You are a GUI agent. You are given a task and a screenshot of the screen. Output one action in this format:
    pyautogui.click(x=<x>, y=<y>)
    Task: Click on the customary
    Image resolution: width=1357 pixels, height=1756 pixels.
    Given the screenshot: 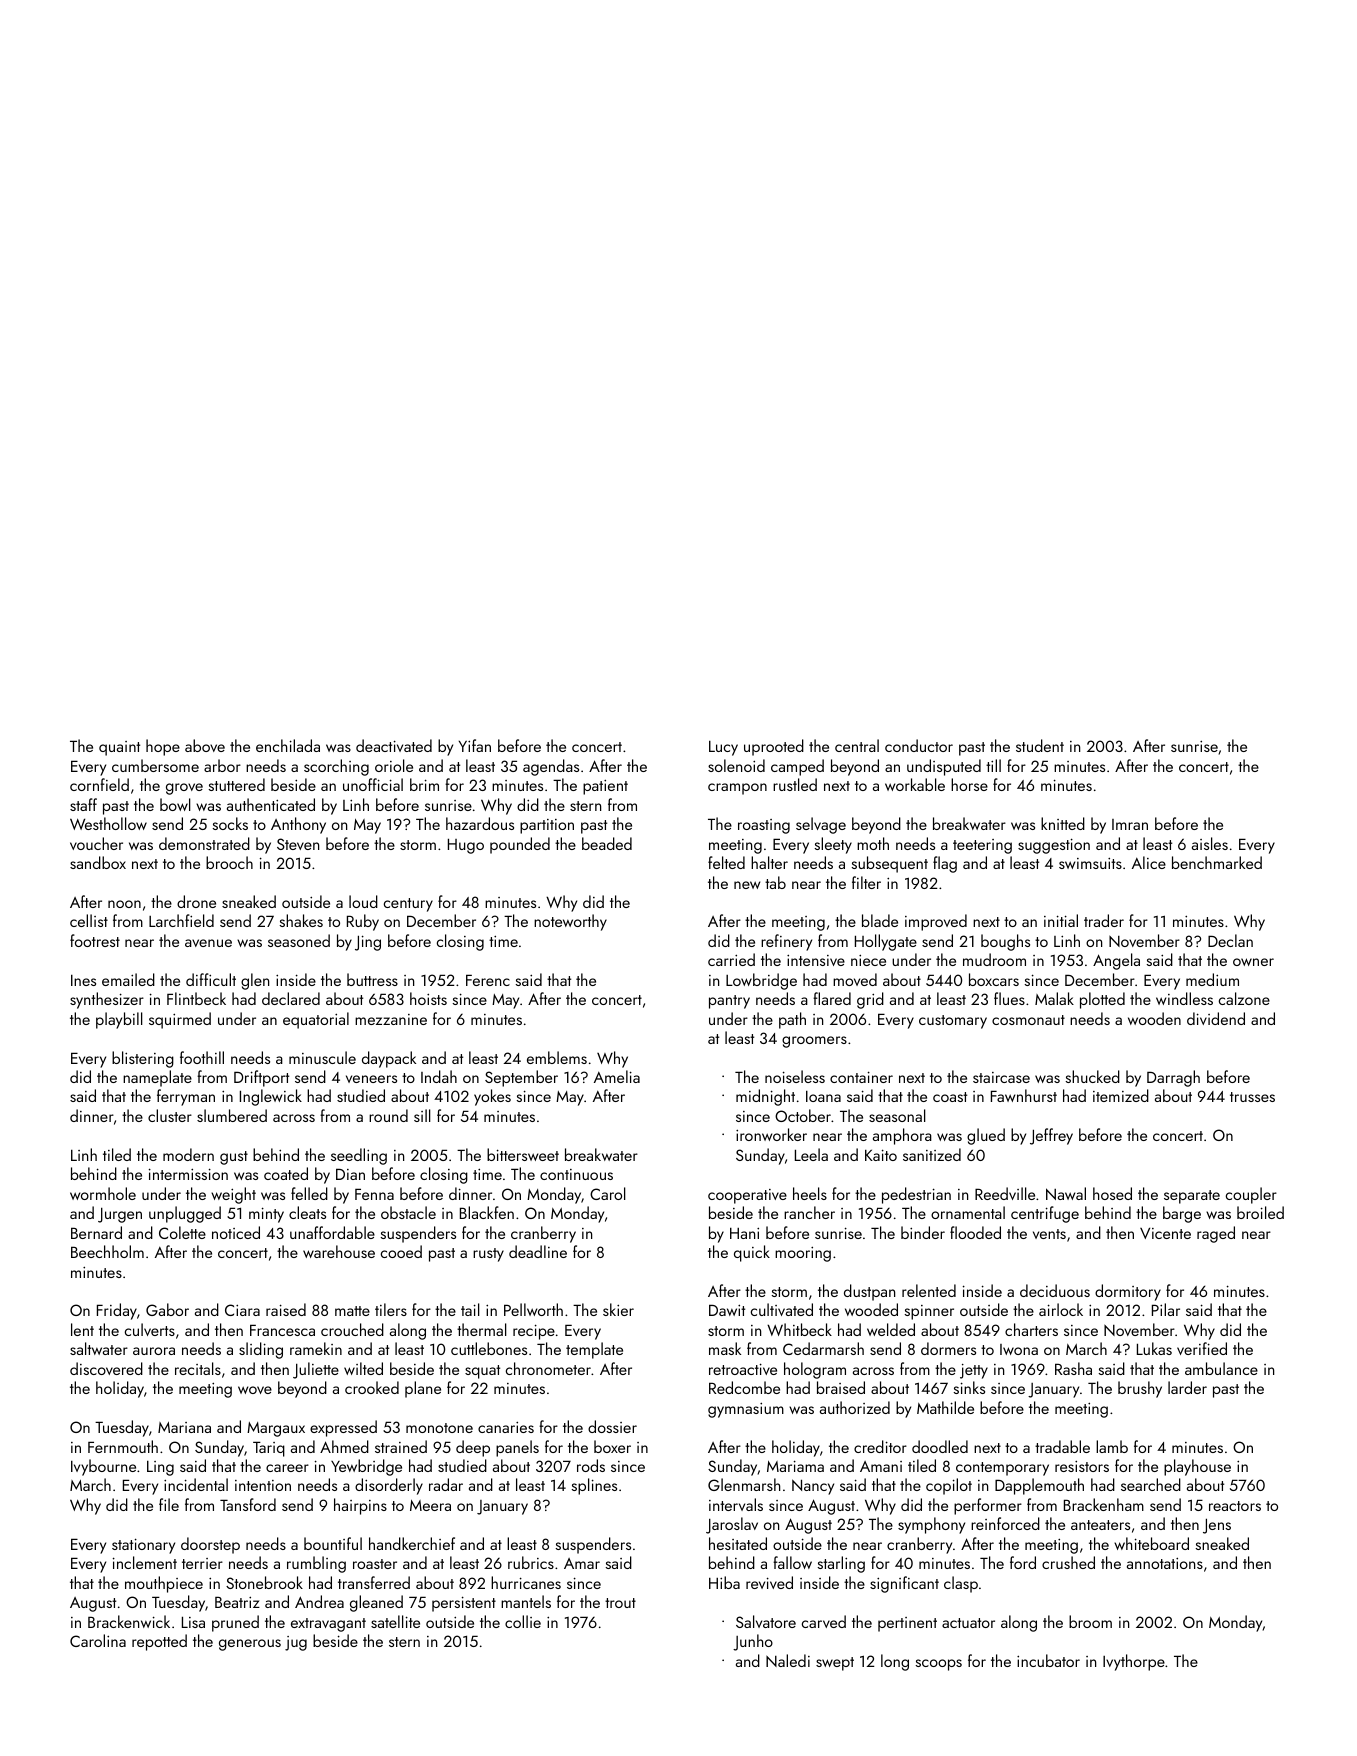 What is the action you would take?
    pyautogui.click(x=953, y=1022)
